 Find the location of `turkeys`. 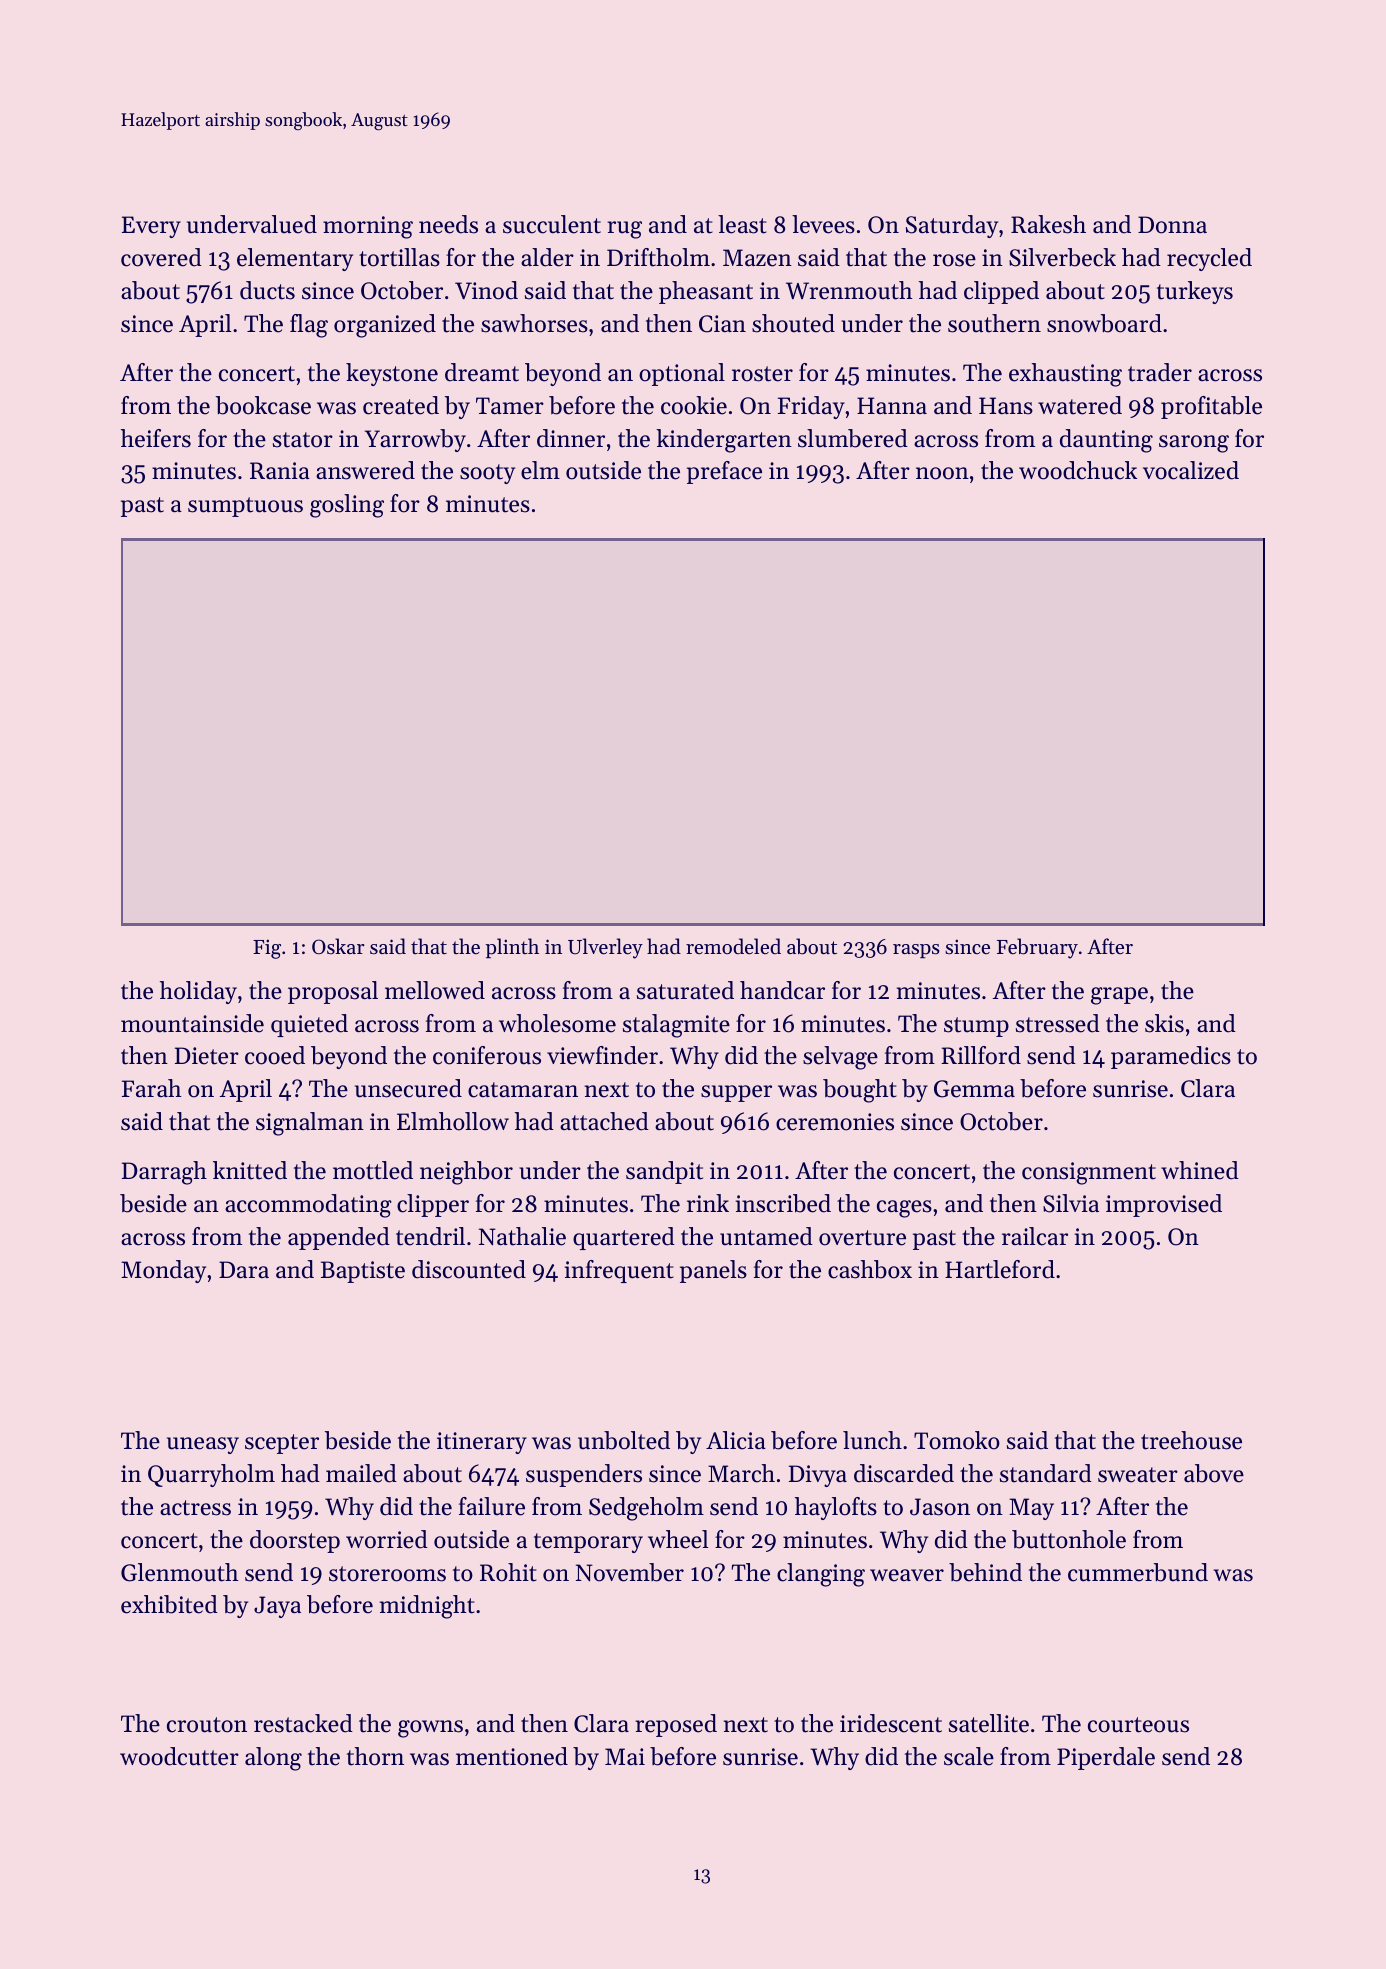

turkeys is located at coordinates (1195, 292).
